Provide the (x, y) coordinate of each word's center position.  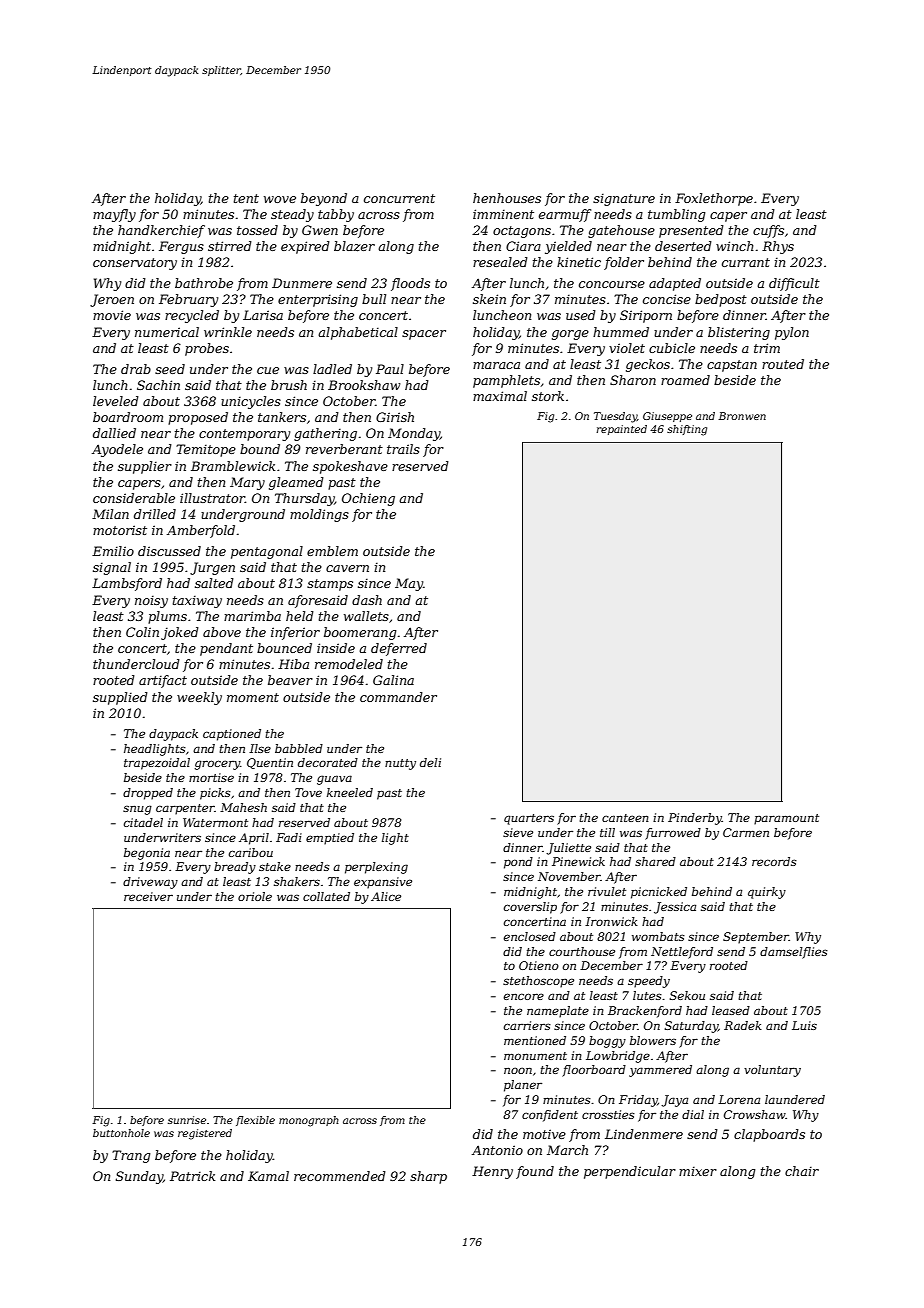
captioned (232, 735)
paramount (786, 819)
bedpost (721, 300)
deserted (683, 246)
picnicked (659, 893)
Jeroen (112, 300)
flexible (255, 1121)
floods (410, 284)
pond (518, 863)
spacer (424, 335)
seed (170, 369)
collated (326, 896)
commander (398, 697)
